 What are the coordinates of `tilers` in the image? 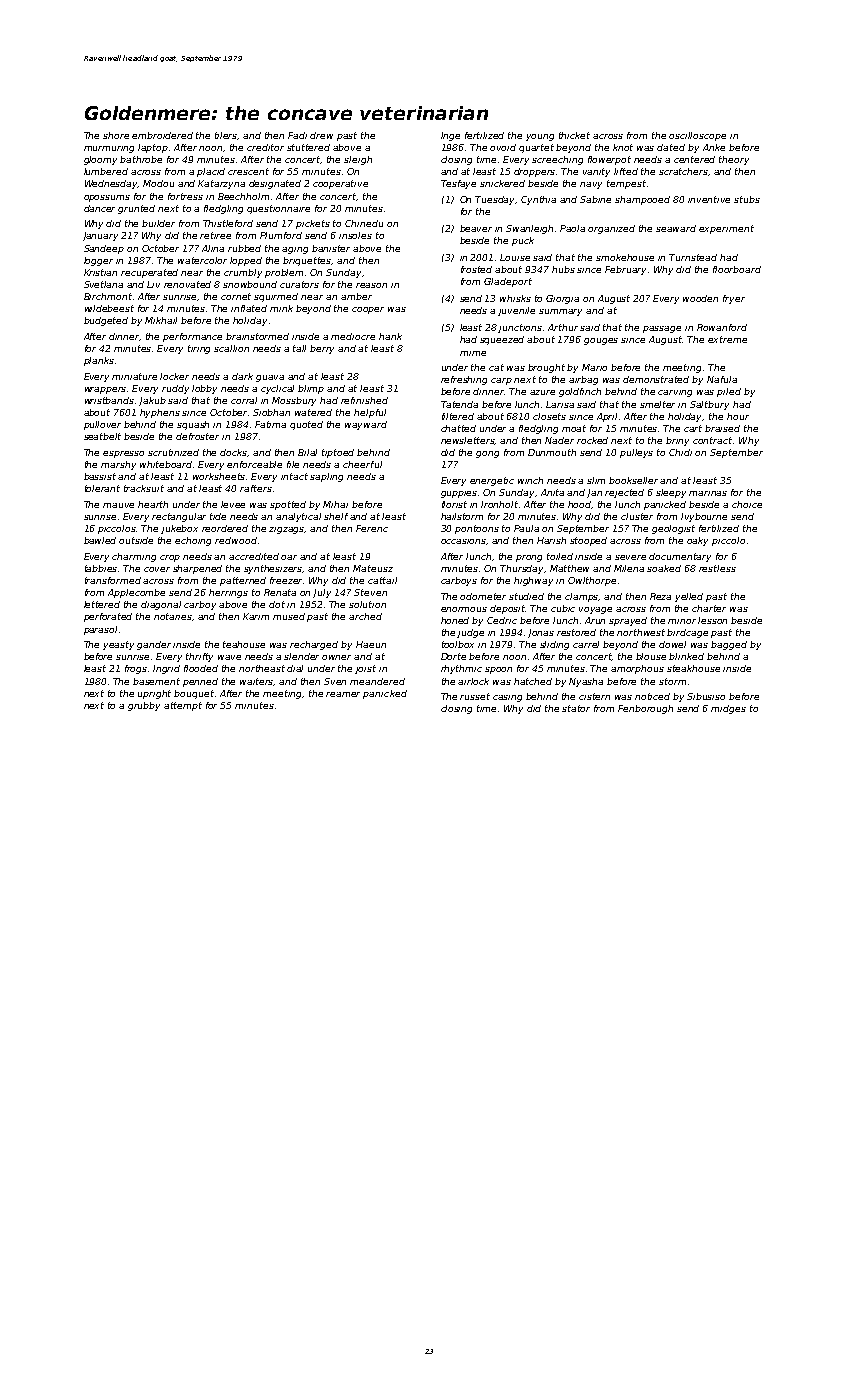 It's located at (226, 136).
